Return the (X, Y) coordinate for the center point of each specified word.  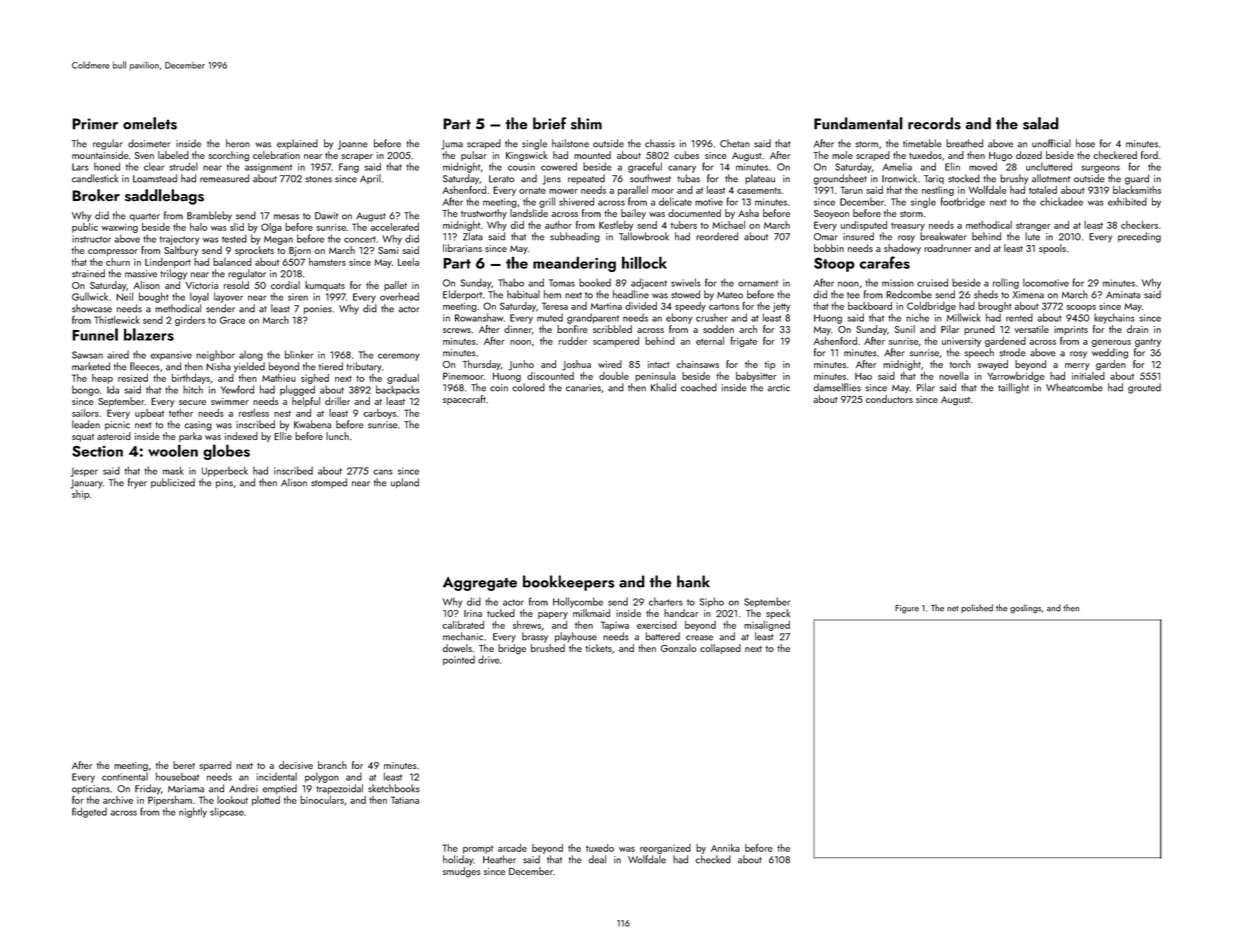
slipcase (227, 812)
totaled (1043, 190)
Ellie (283, 436)
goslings (1025, 609)
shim (586, 123)
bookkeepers (569, 583)
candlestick (95, 178)
